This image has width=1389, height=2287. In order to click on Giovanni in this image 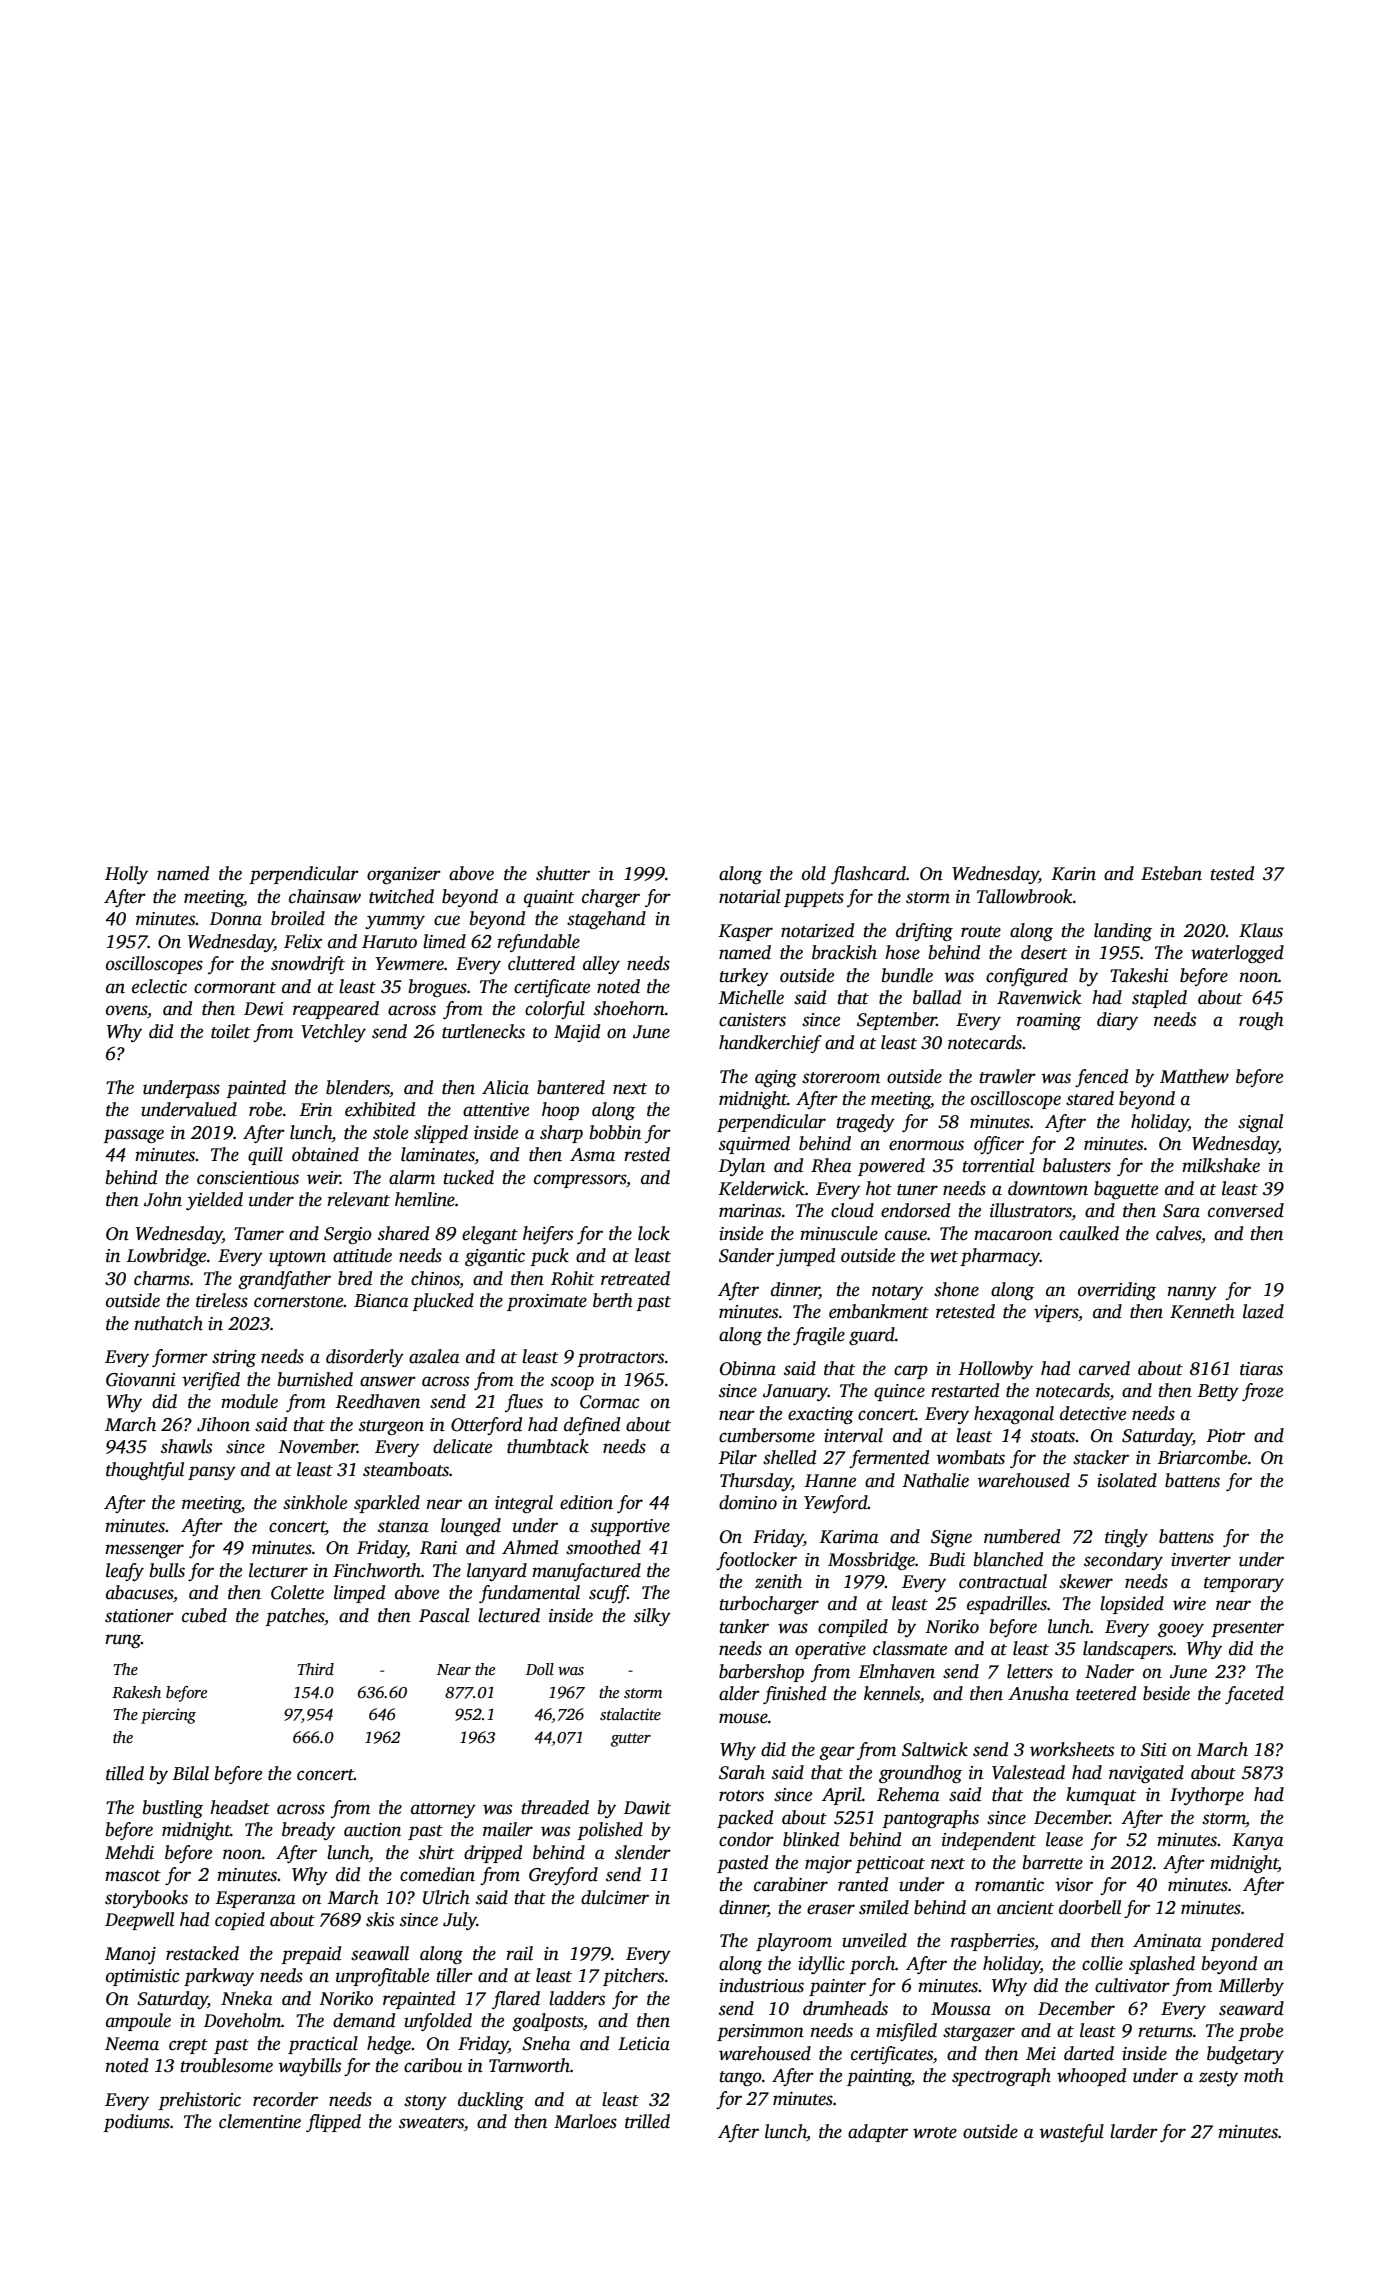, I will do `click(140, 1380)`.
